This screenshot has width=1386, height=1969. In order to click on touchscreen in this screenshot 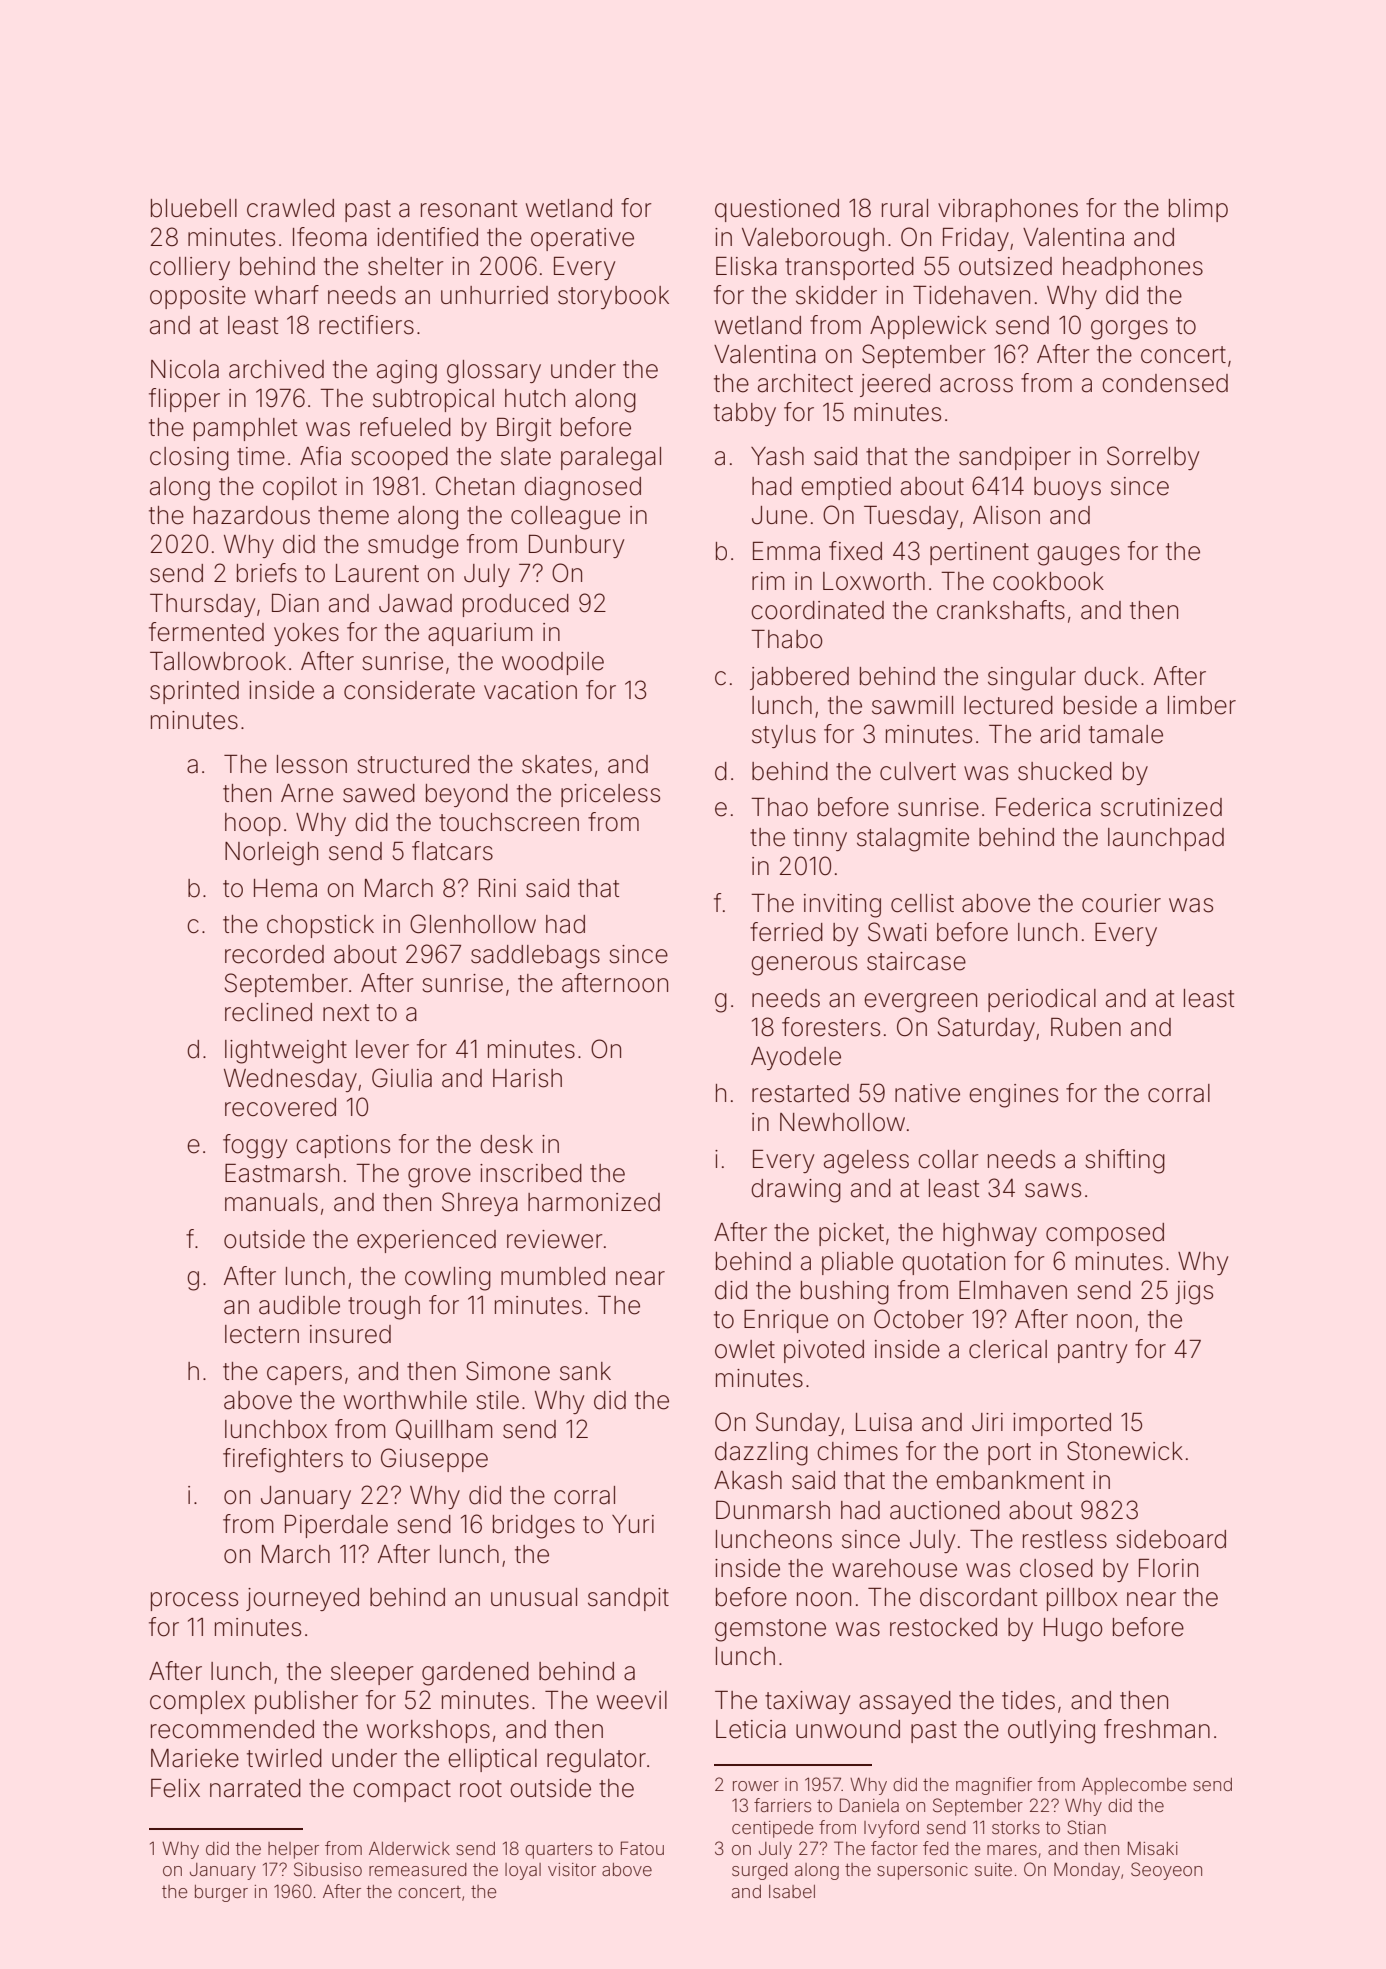, I will do `click(509, 822)`.
